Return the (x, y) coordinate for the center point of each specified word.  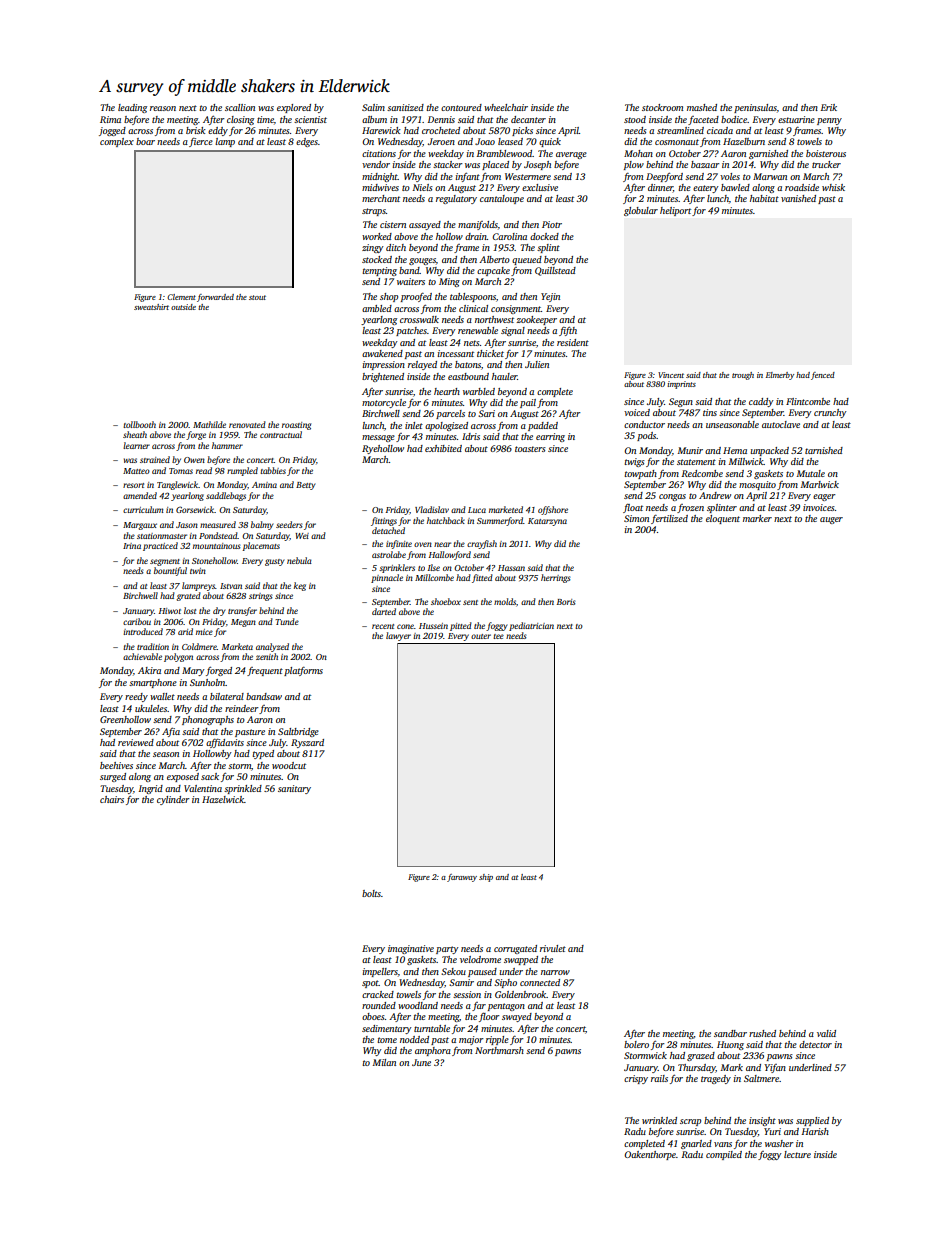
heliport (675, 211)
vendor (376, 164)
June (421, 1062)
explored (294, 108)
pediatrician (531, 626)
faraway (462, 878)
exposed (183, 777)
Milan (384, 1062)
